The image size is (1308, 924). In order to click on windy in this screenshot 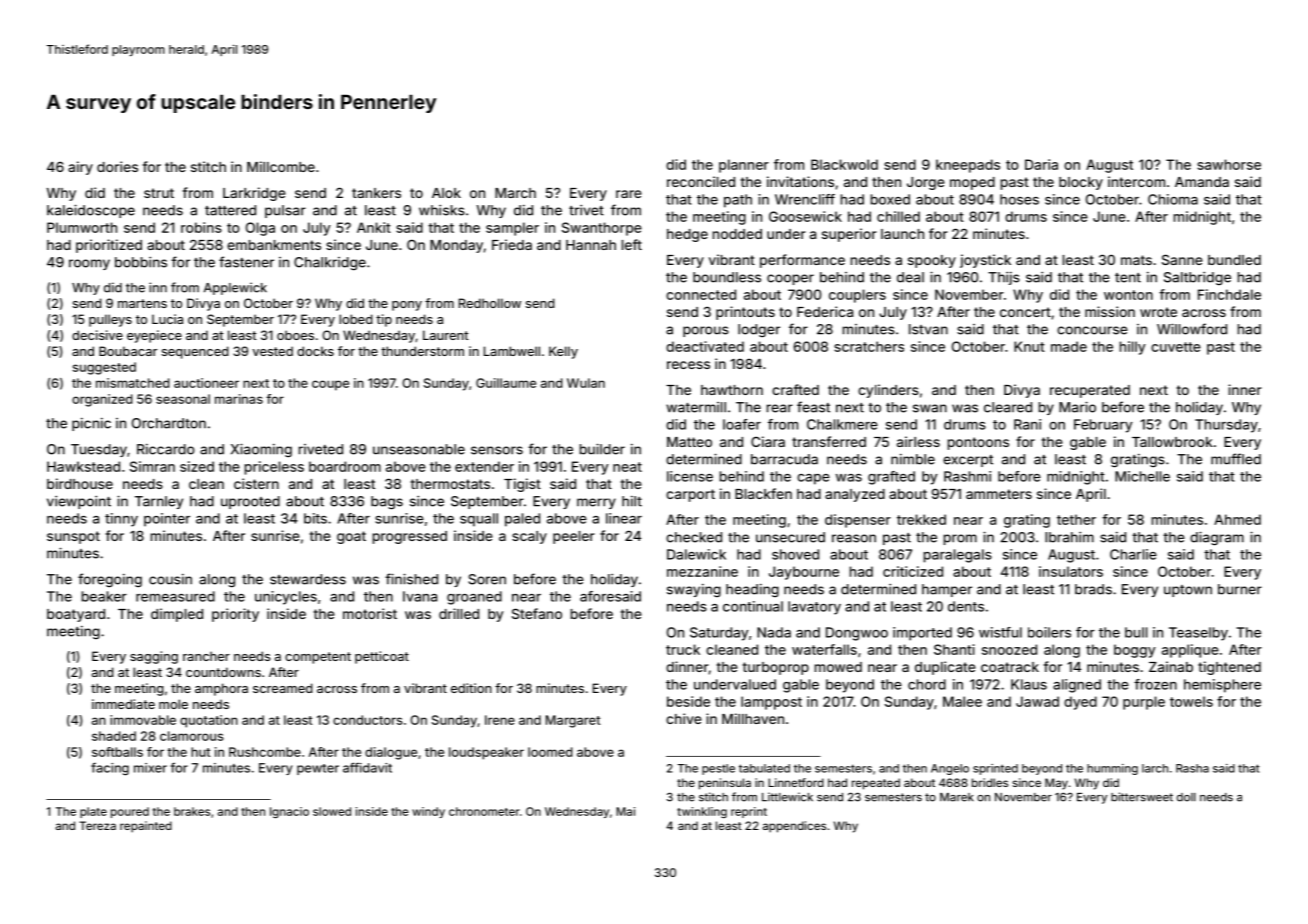, I will do `click(428, 812)`.
